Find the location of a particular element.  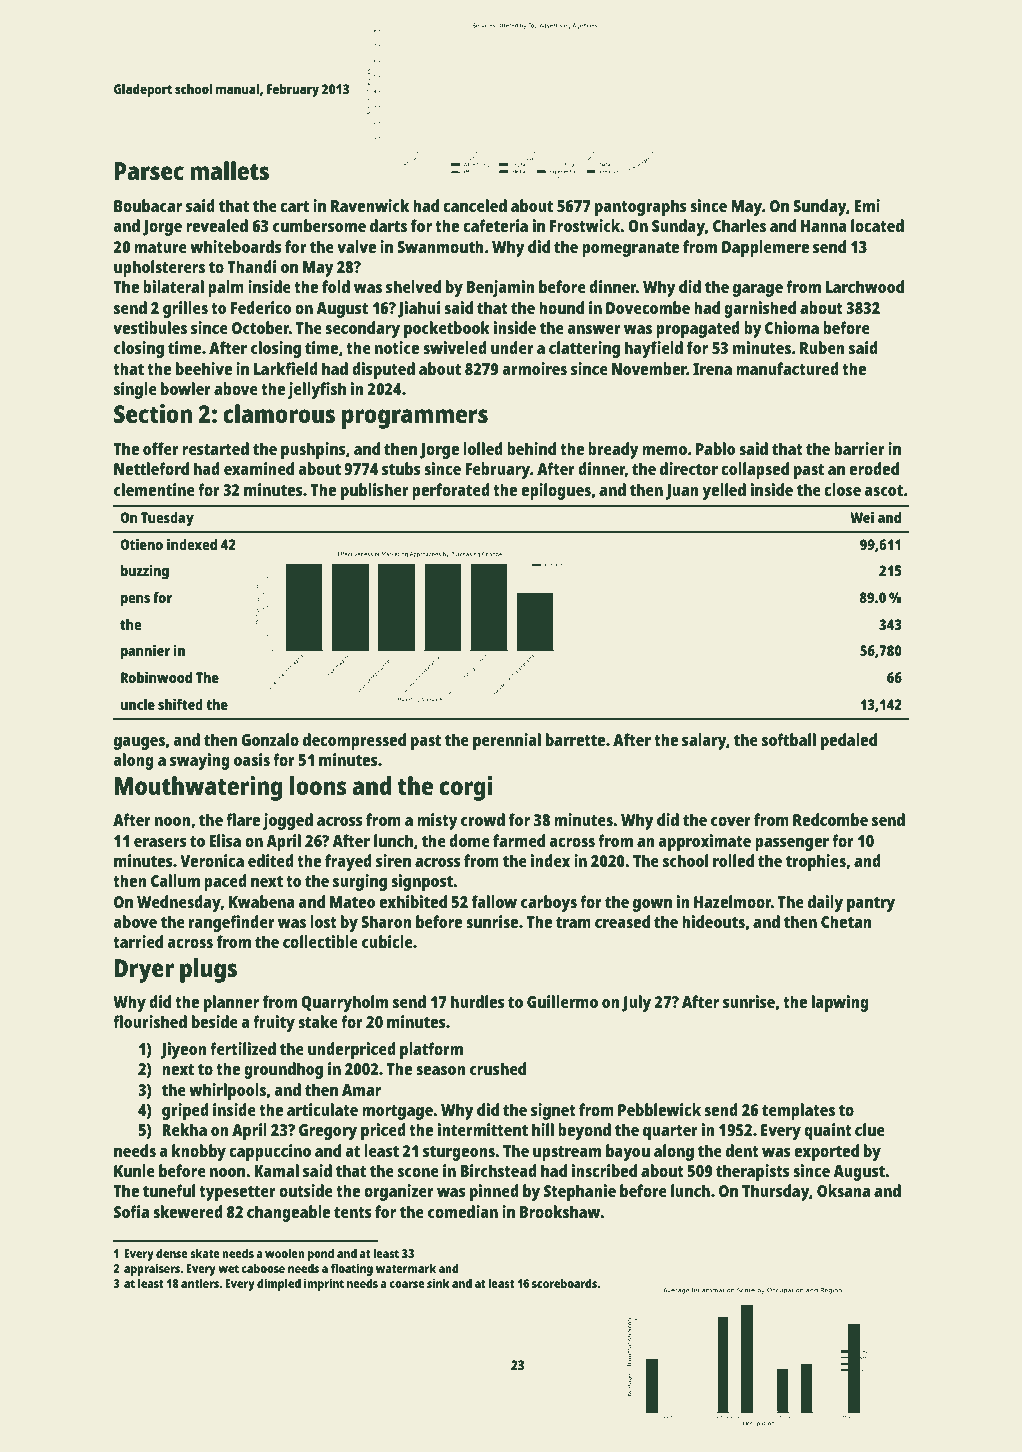

bready is located at coordinates (613, 450).
